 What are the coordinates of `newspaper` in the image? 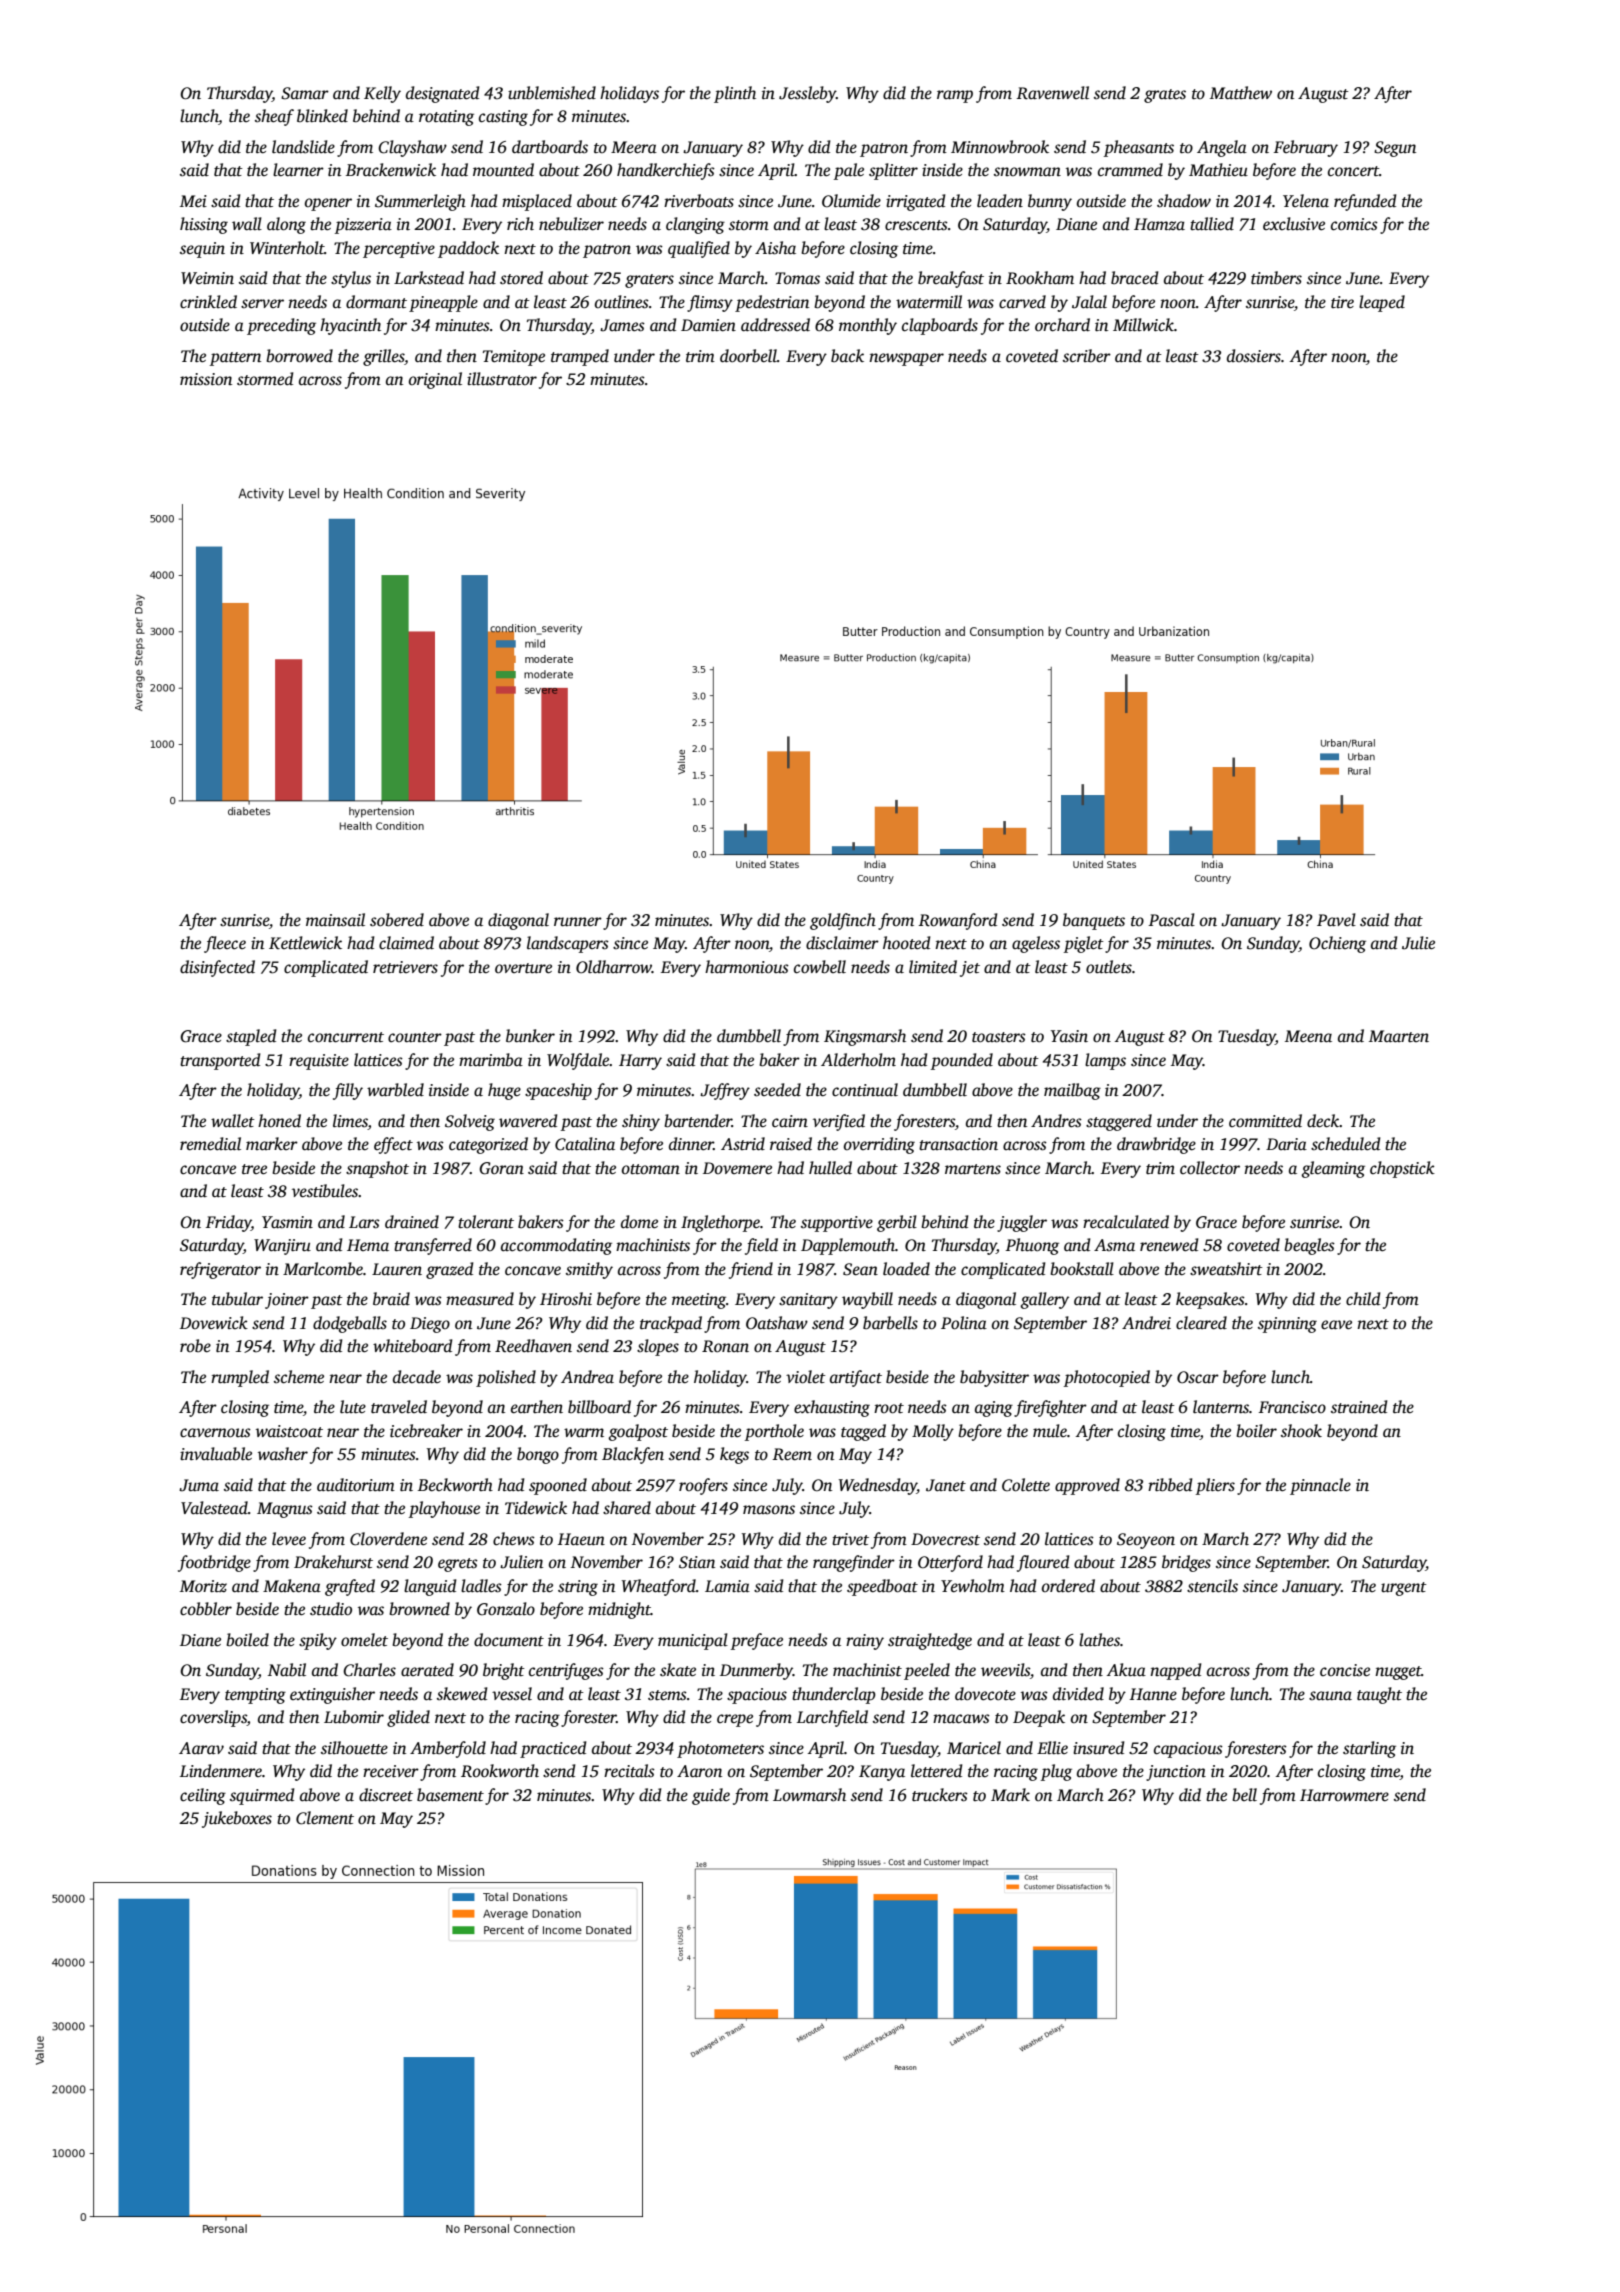 It's located at (906, 359).
